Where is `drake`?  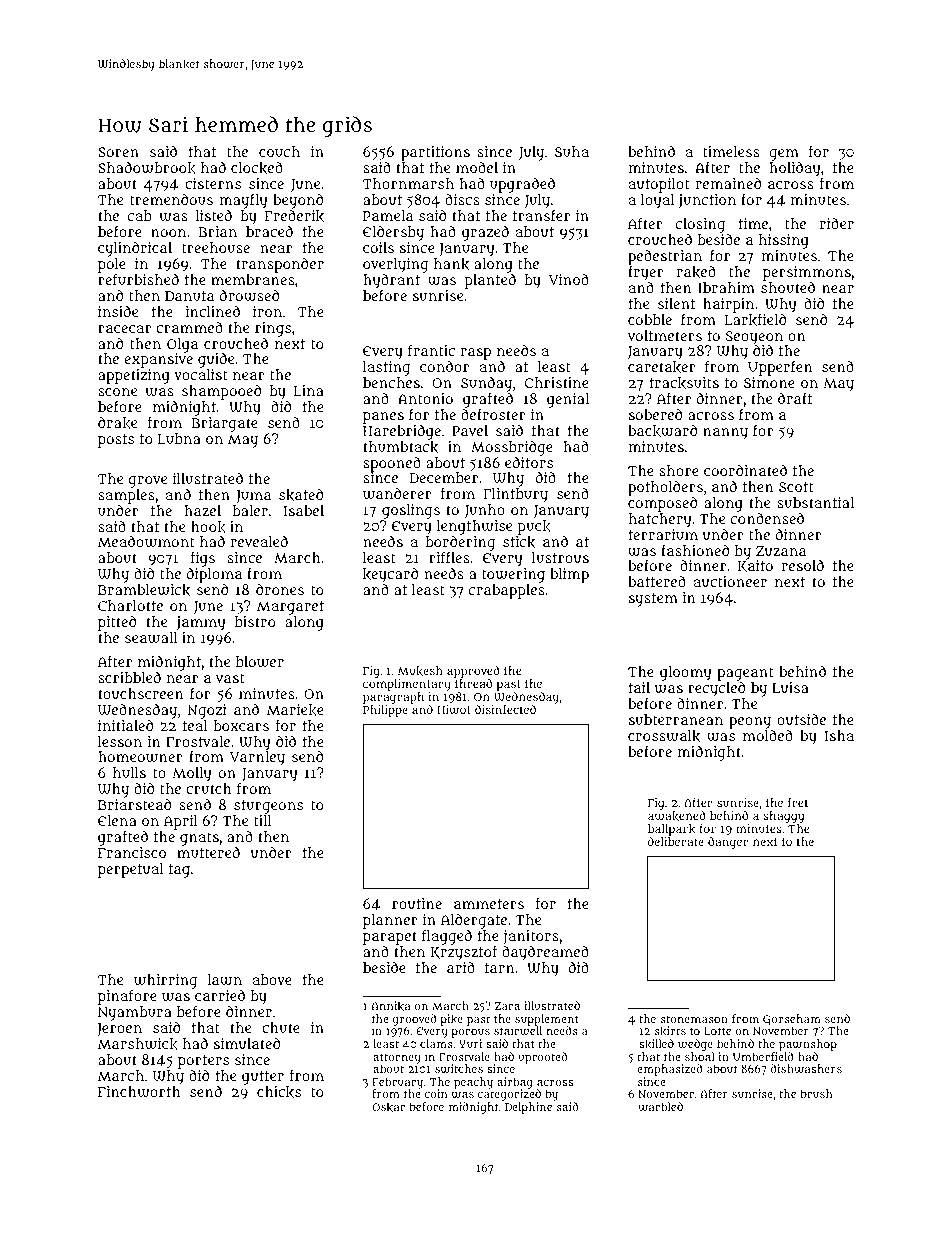
drake is located at coordinates (117, 423).
